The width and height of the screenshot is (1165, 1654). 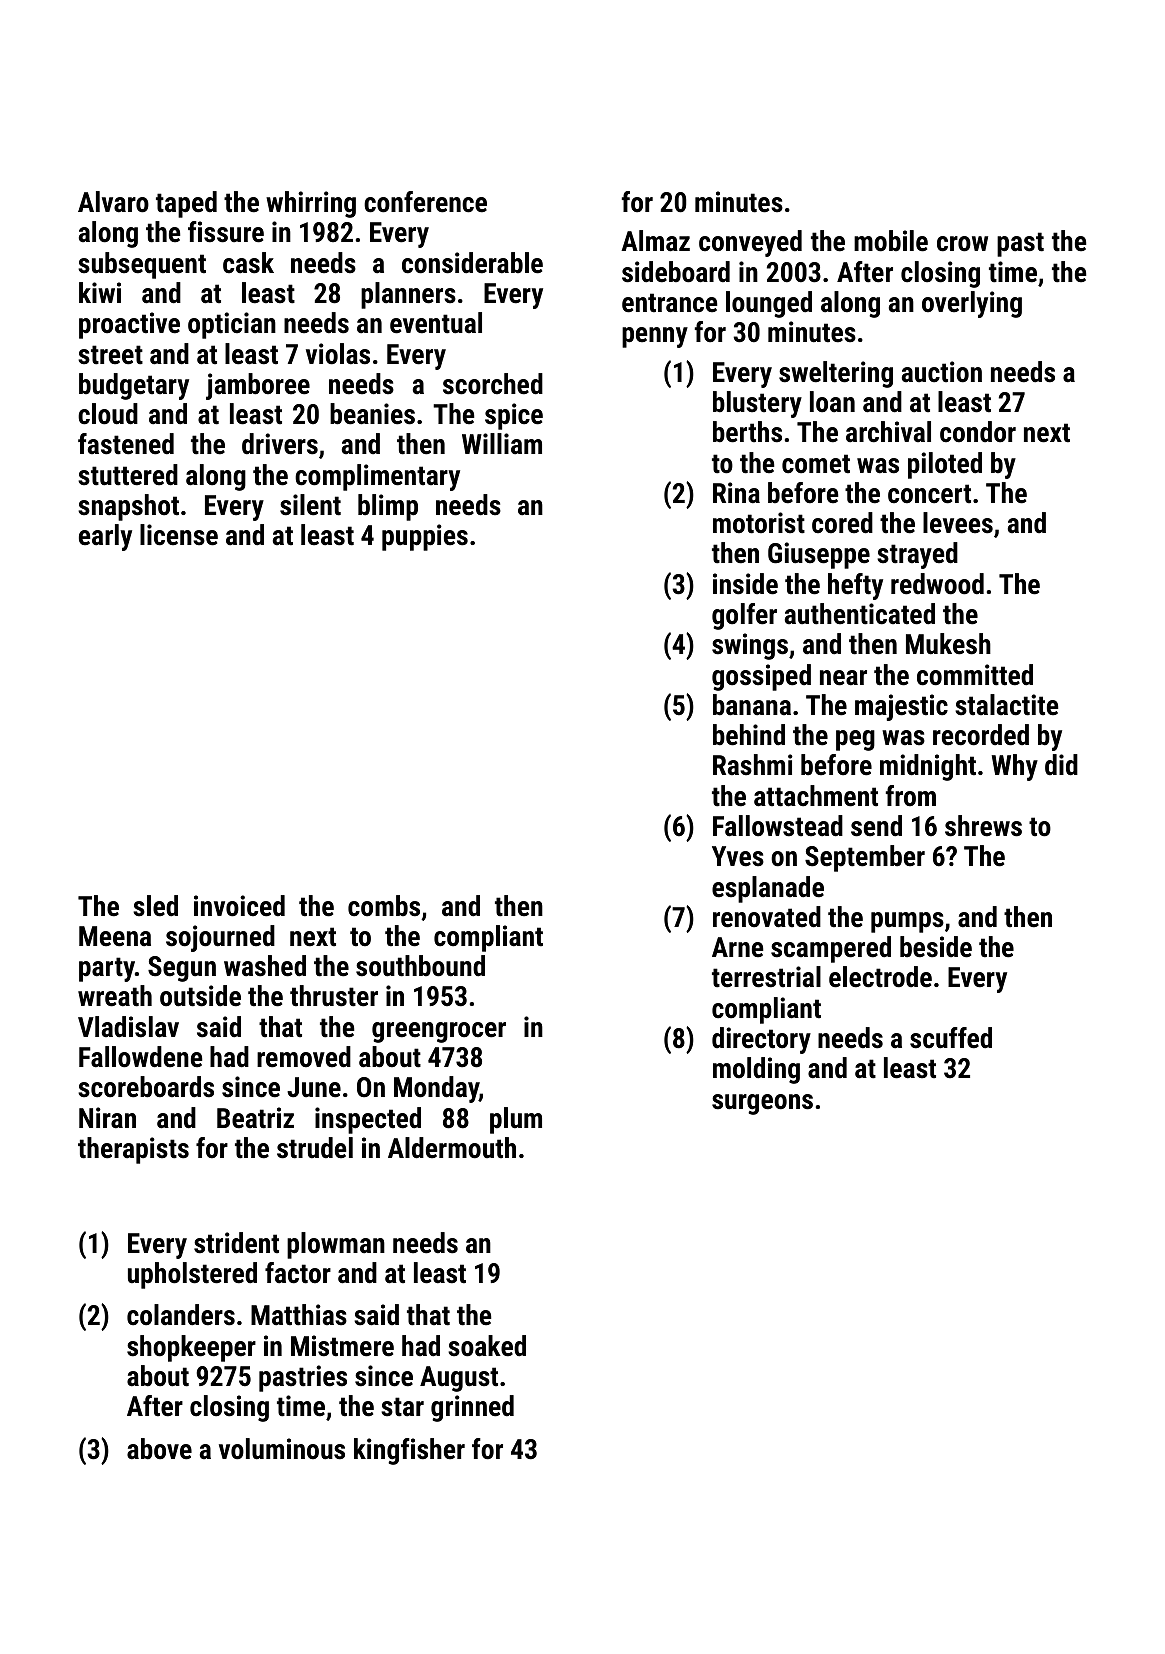 What do you see at coordinates (425, 537) in the screenshot?
I see `puppies` at bounding box center [425, 537].
